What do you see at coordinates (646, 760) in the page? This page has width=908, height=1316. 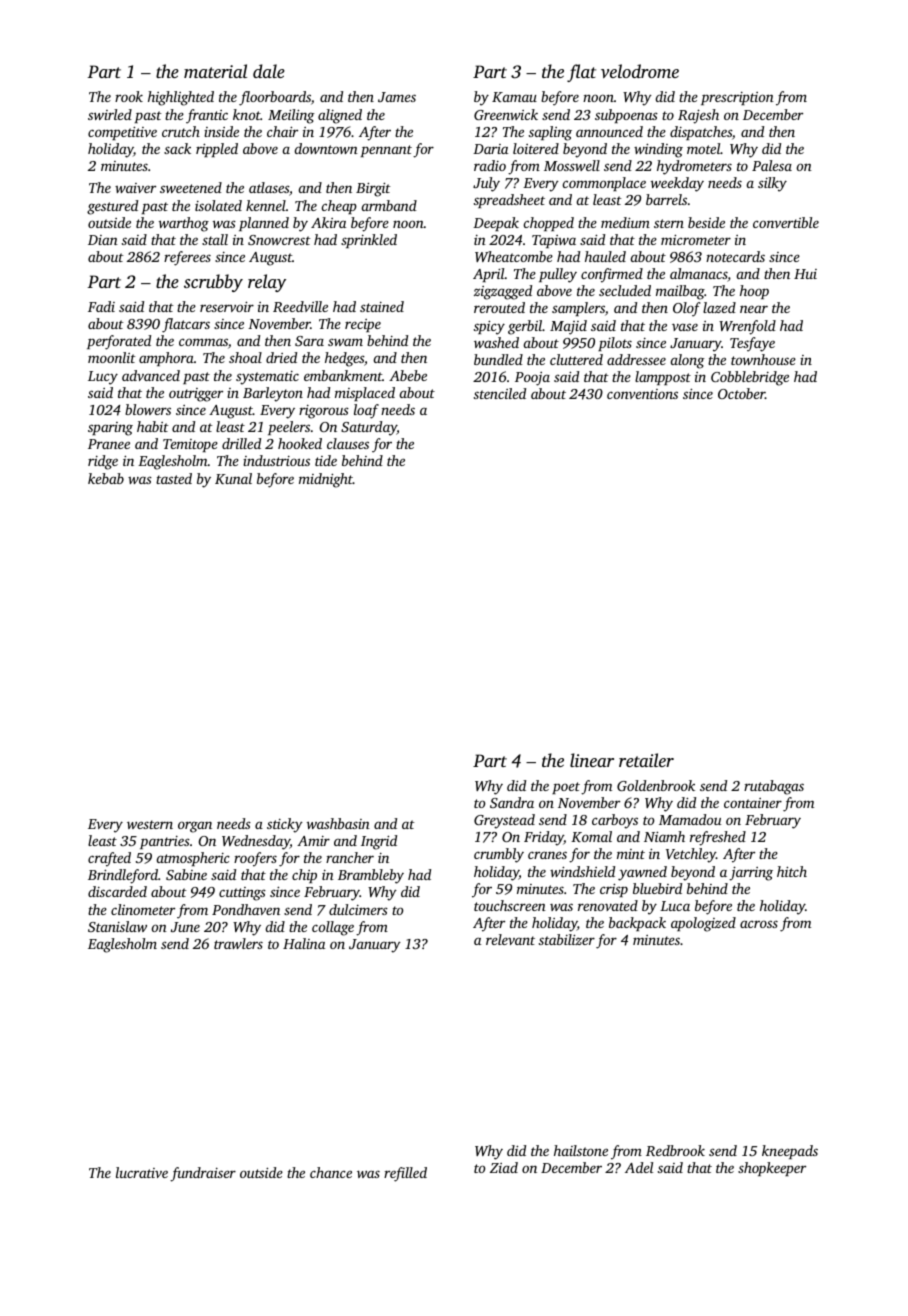 I see `retailer` at bounding box center [646, 760].
